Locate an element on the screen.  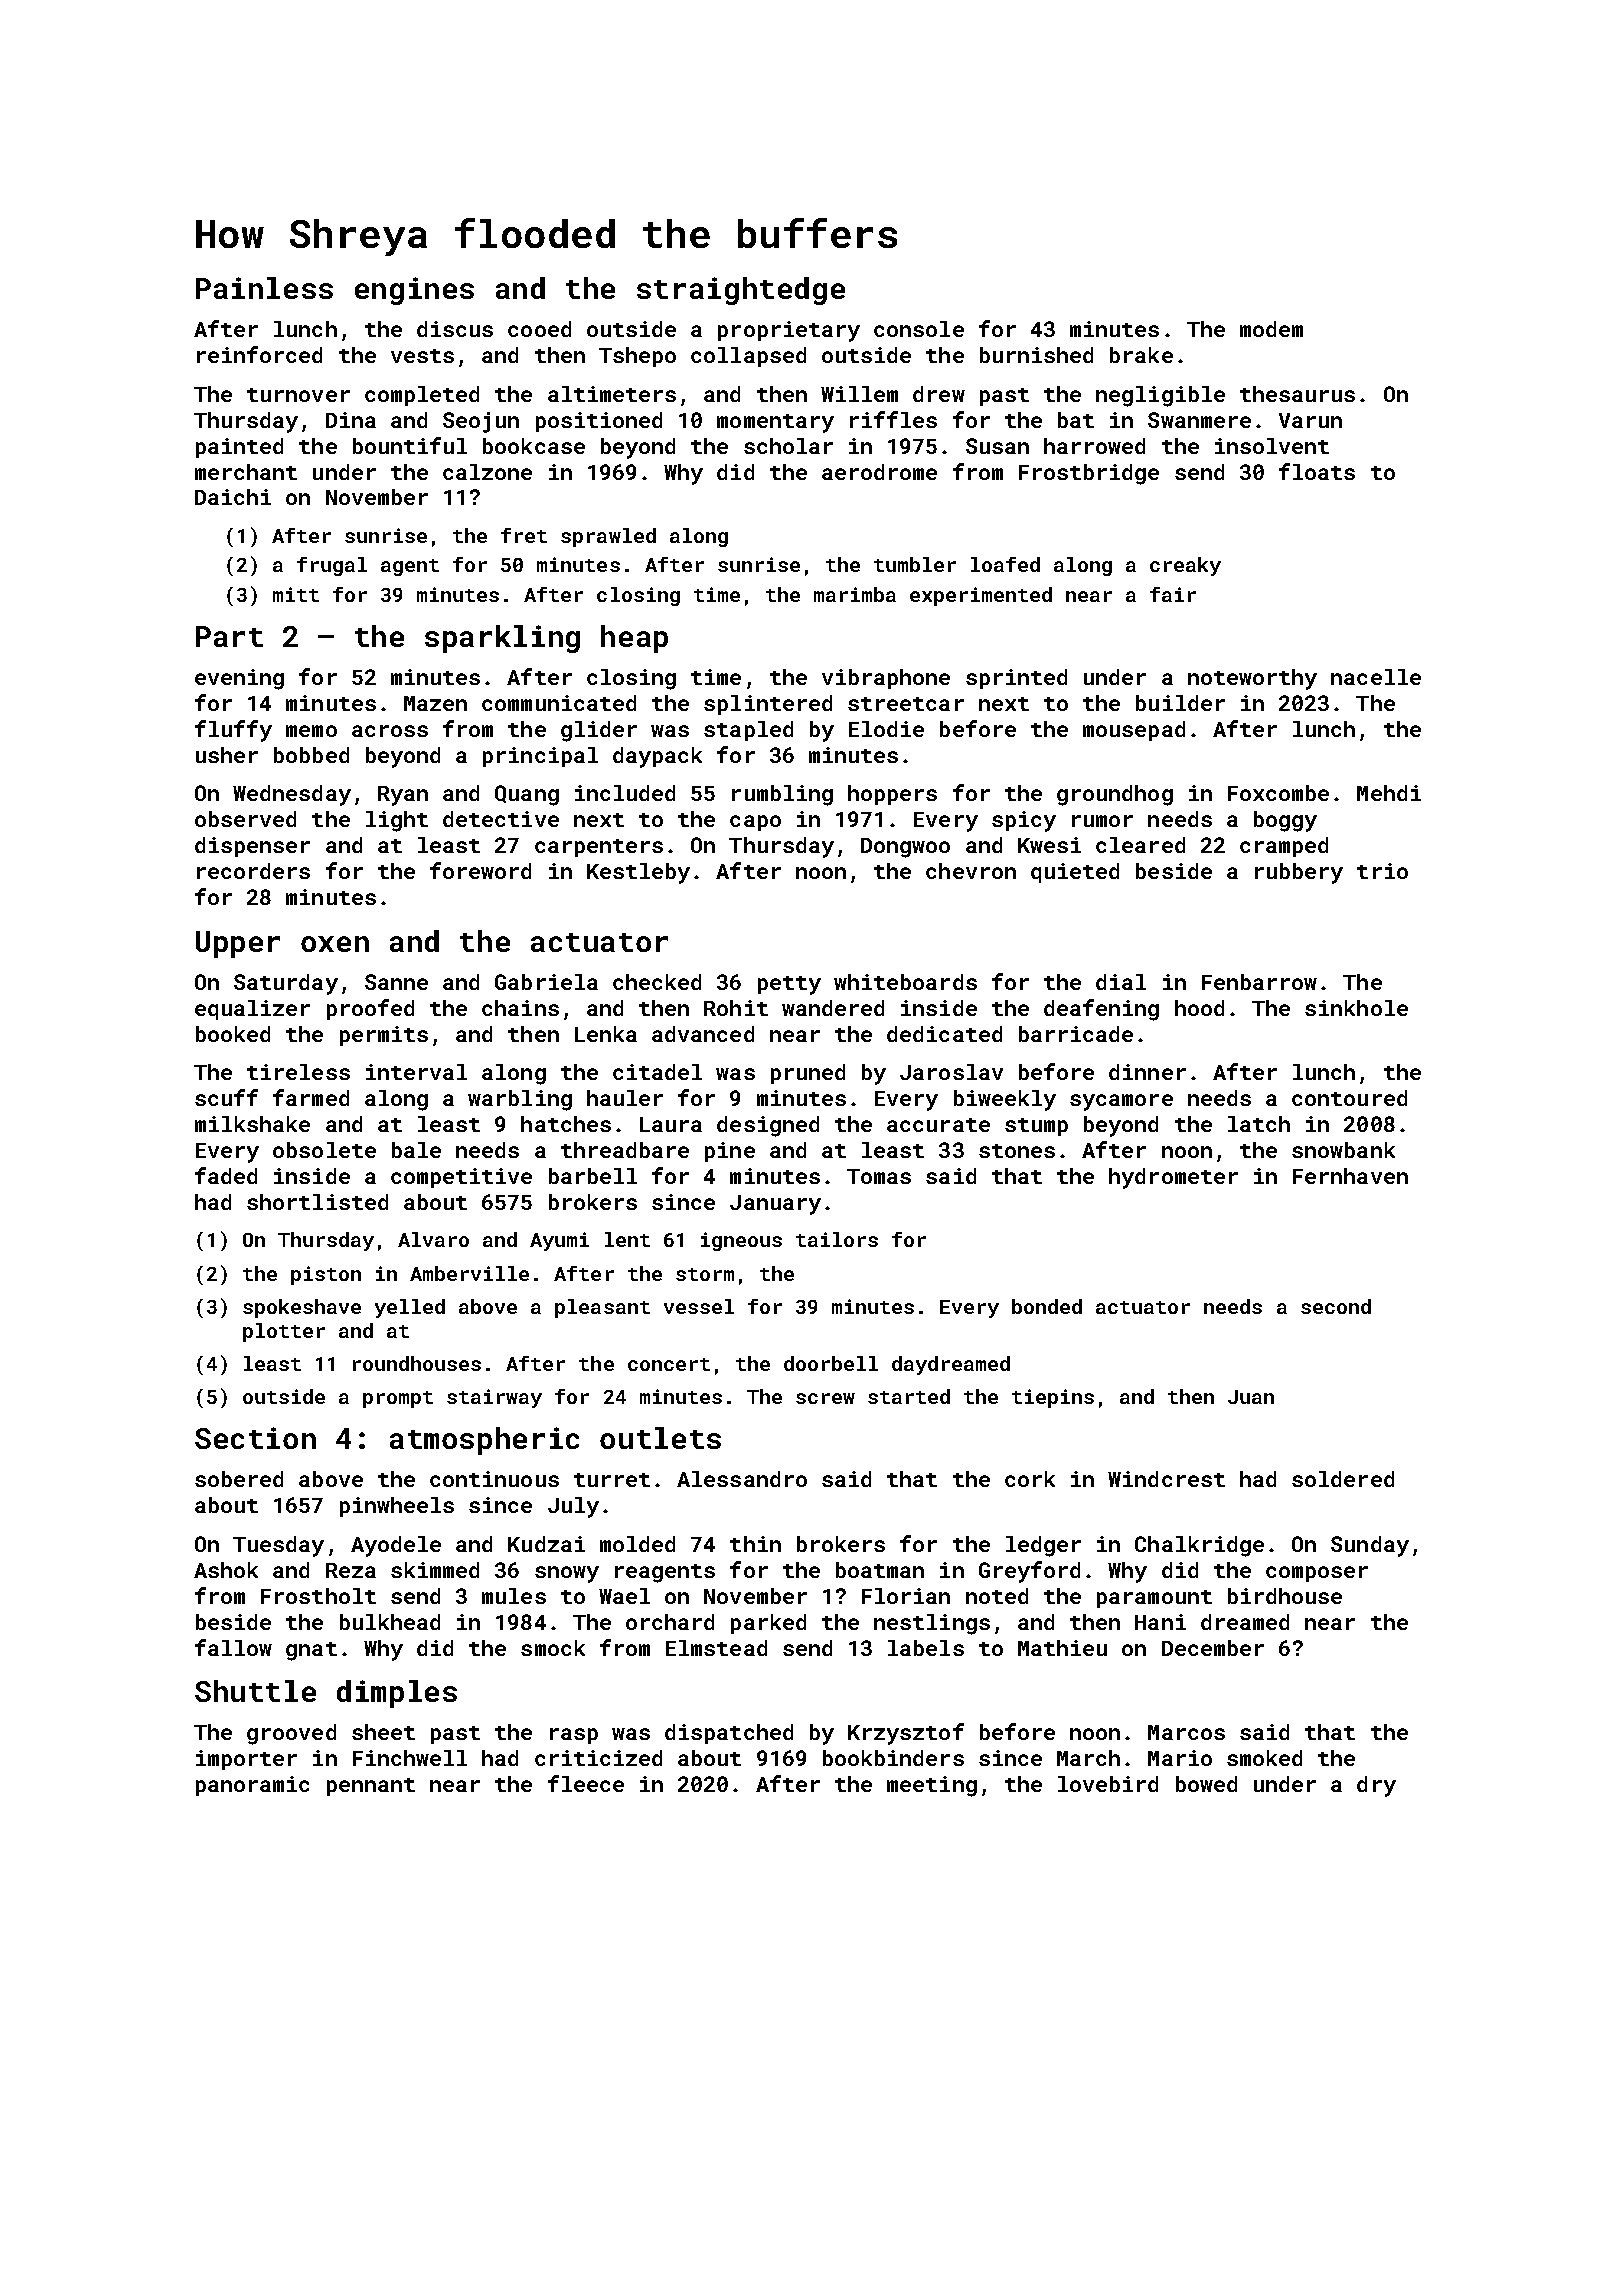
Upper is located at coordinates (238, 944).
